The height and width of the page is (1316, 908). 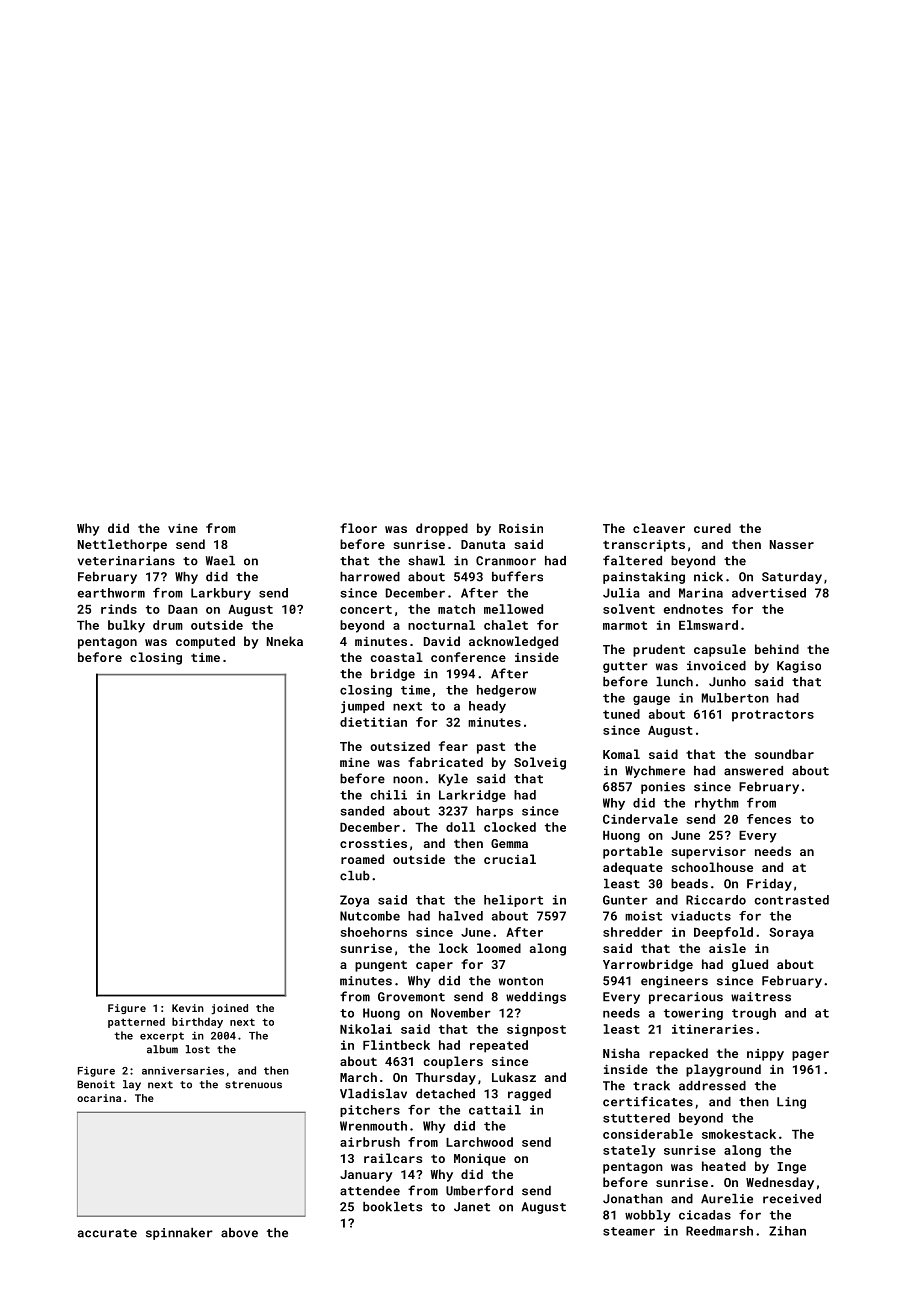 I want to click on behind, so click(x=777, y=649).
